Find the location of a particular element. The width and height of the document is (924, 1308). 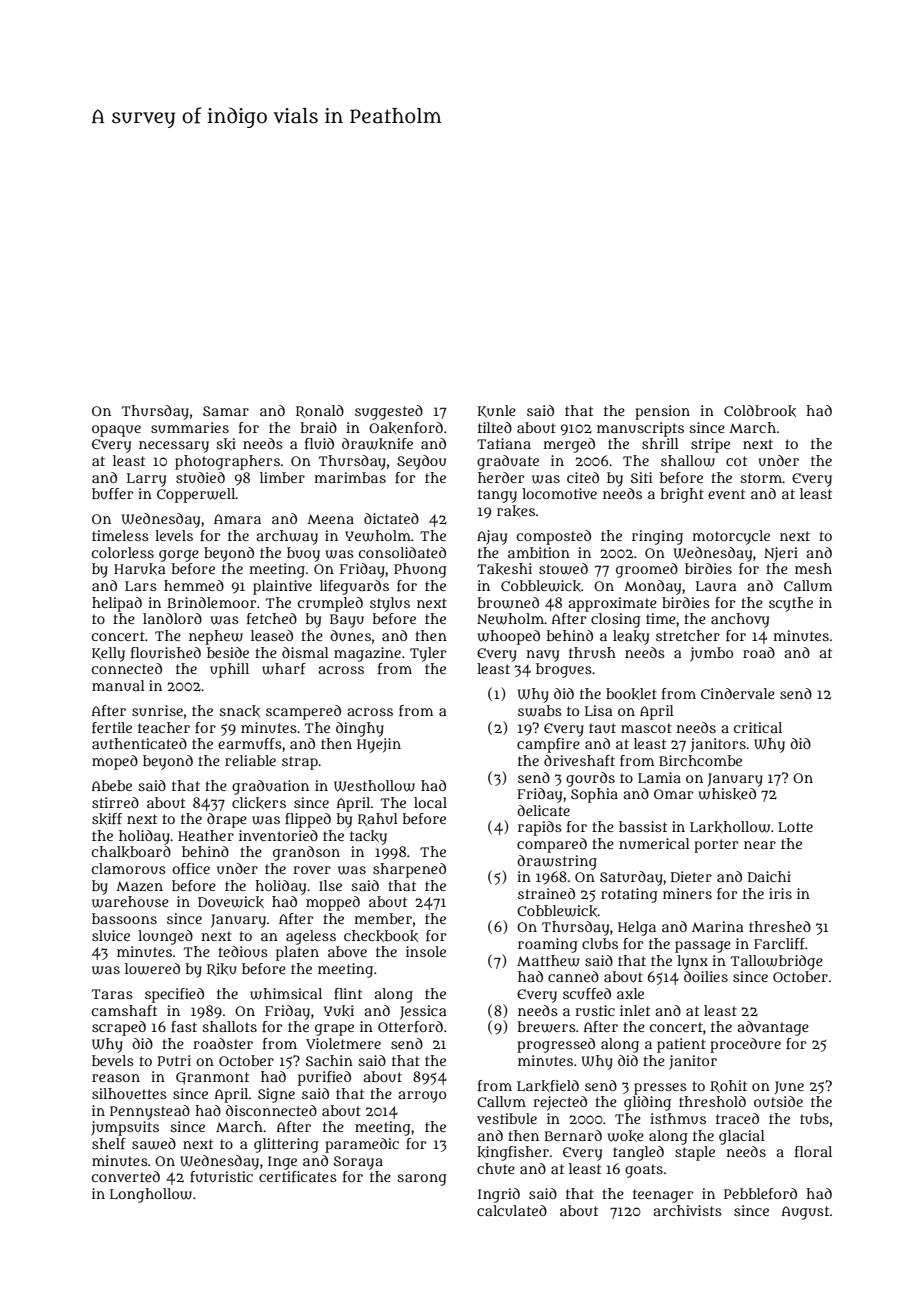

calculated is located at coordinates (512, 1210).
